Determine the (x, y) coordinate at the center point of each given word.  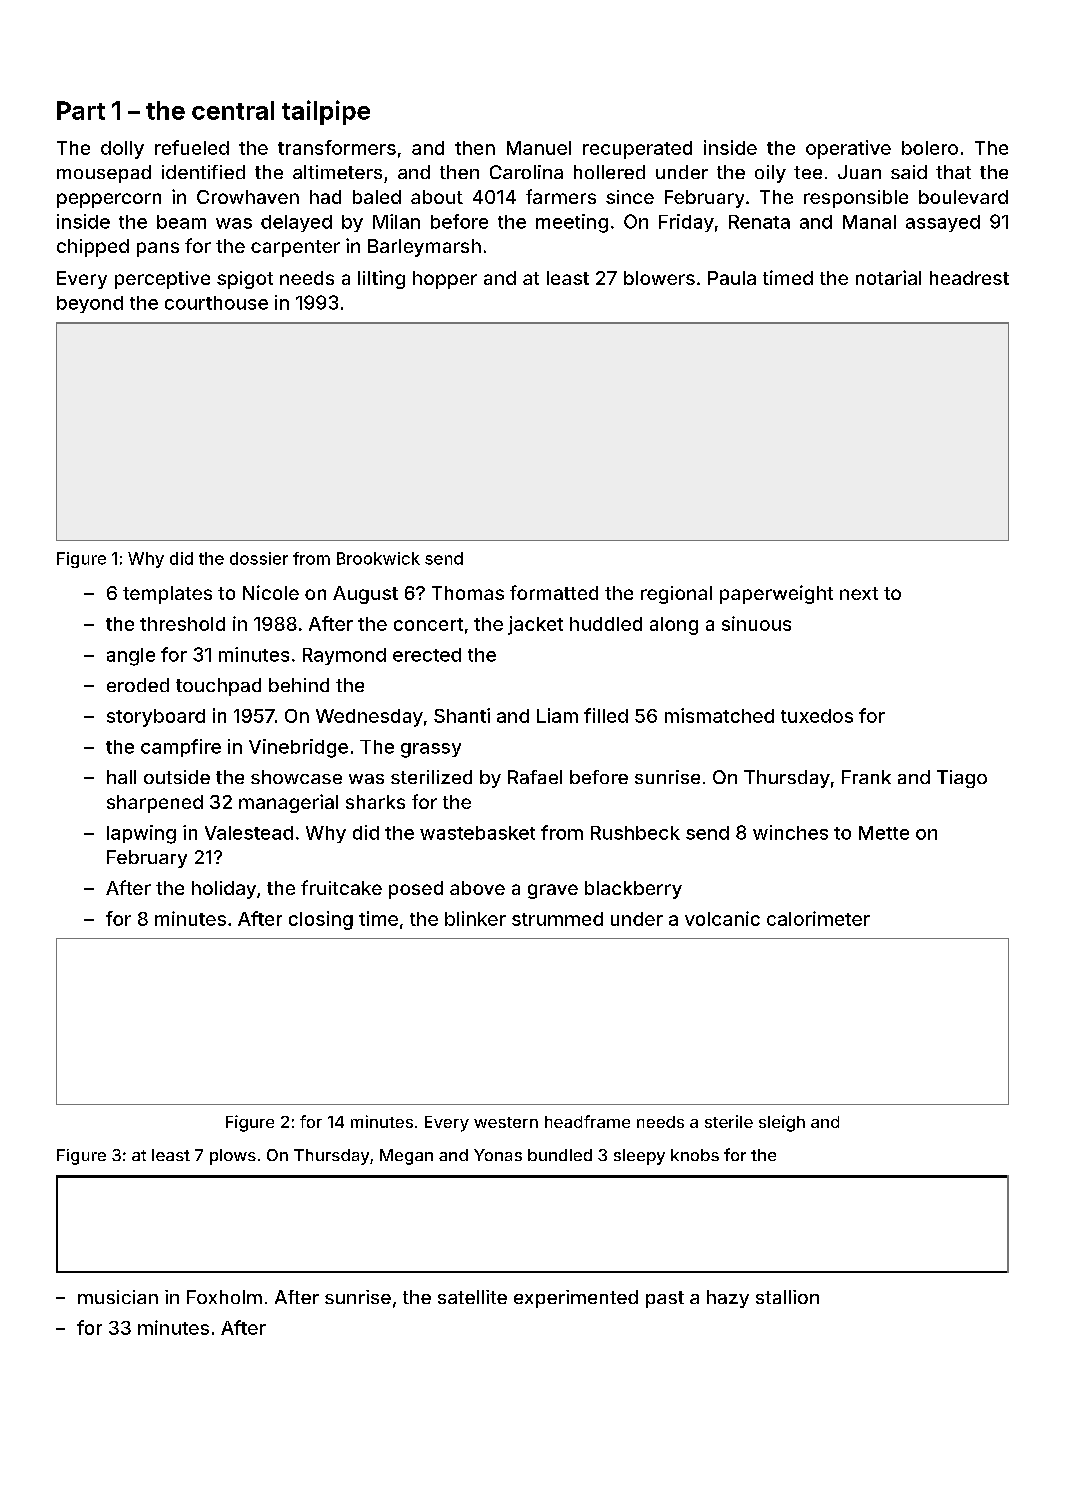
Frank (866, 777)
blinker (475, 918)
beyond (90, 304)
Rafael (535, 777)
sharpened (155, 804)
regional (676, 595)
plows (233, 1157)
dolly (122, 150)
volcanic (722, 918)
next (859, 593)
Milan (396, 221)
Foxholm (224, 1297)
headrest (969, 278)
